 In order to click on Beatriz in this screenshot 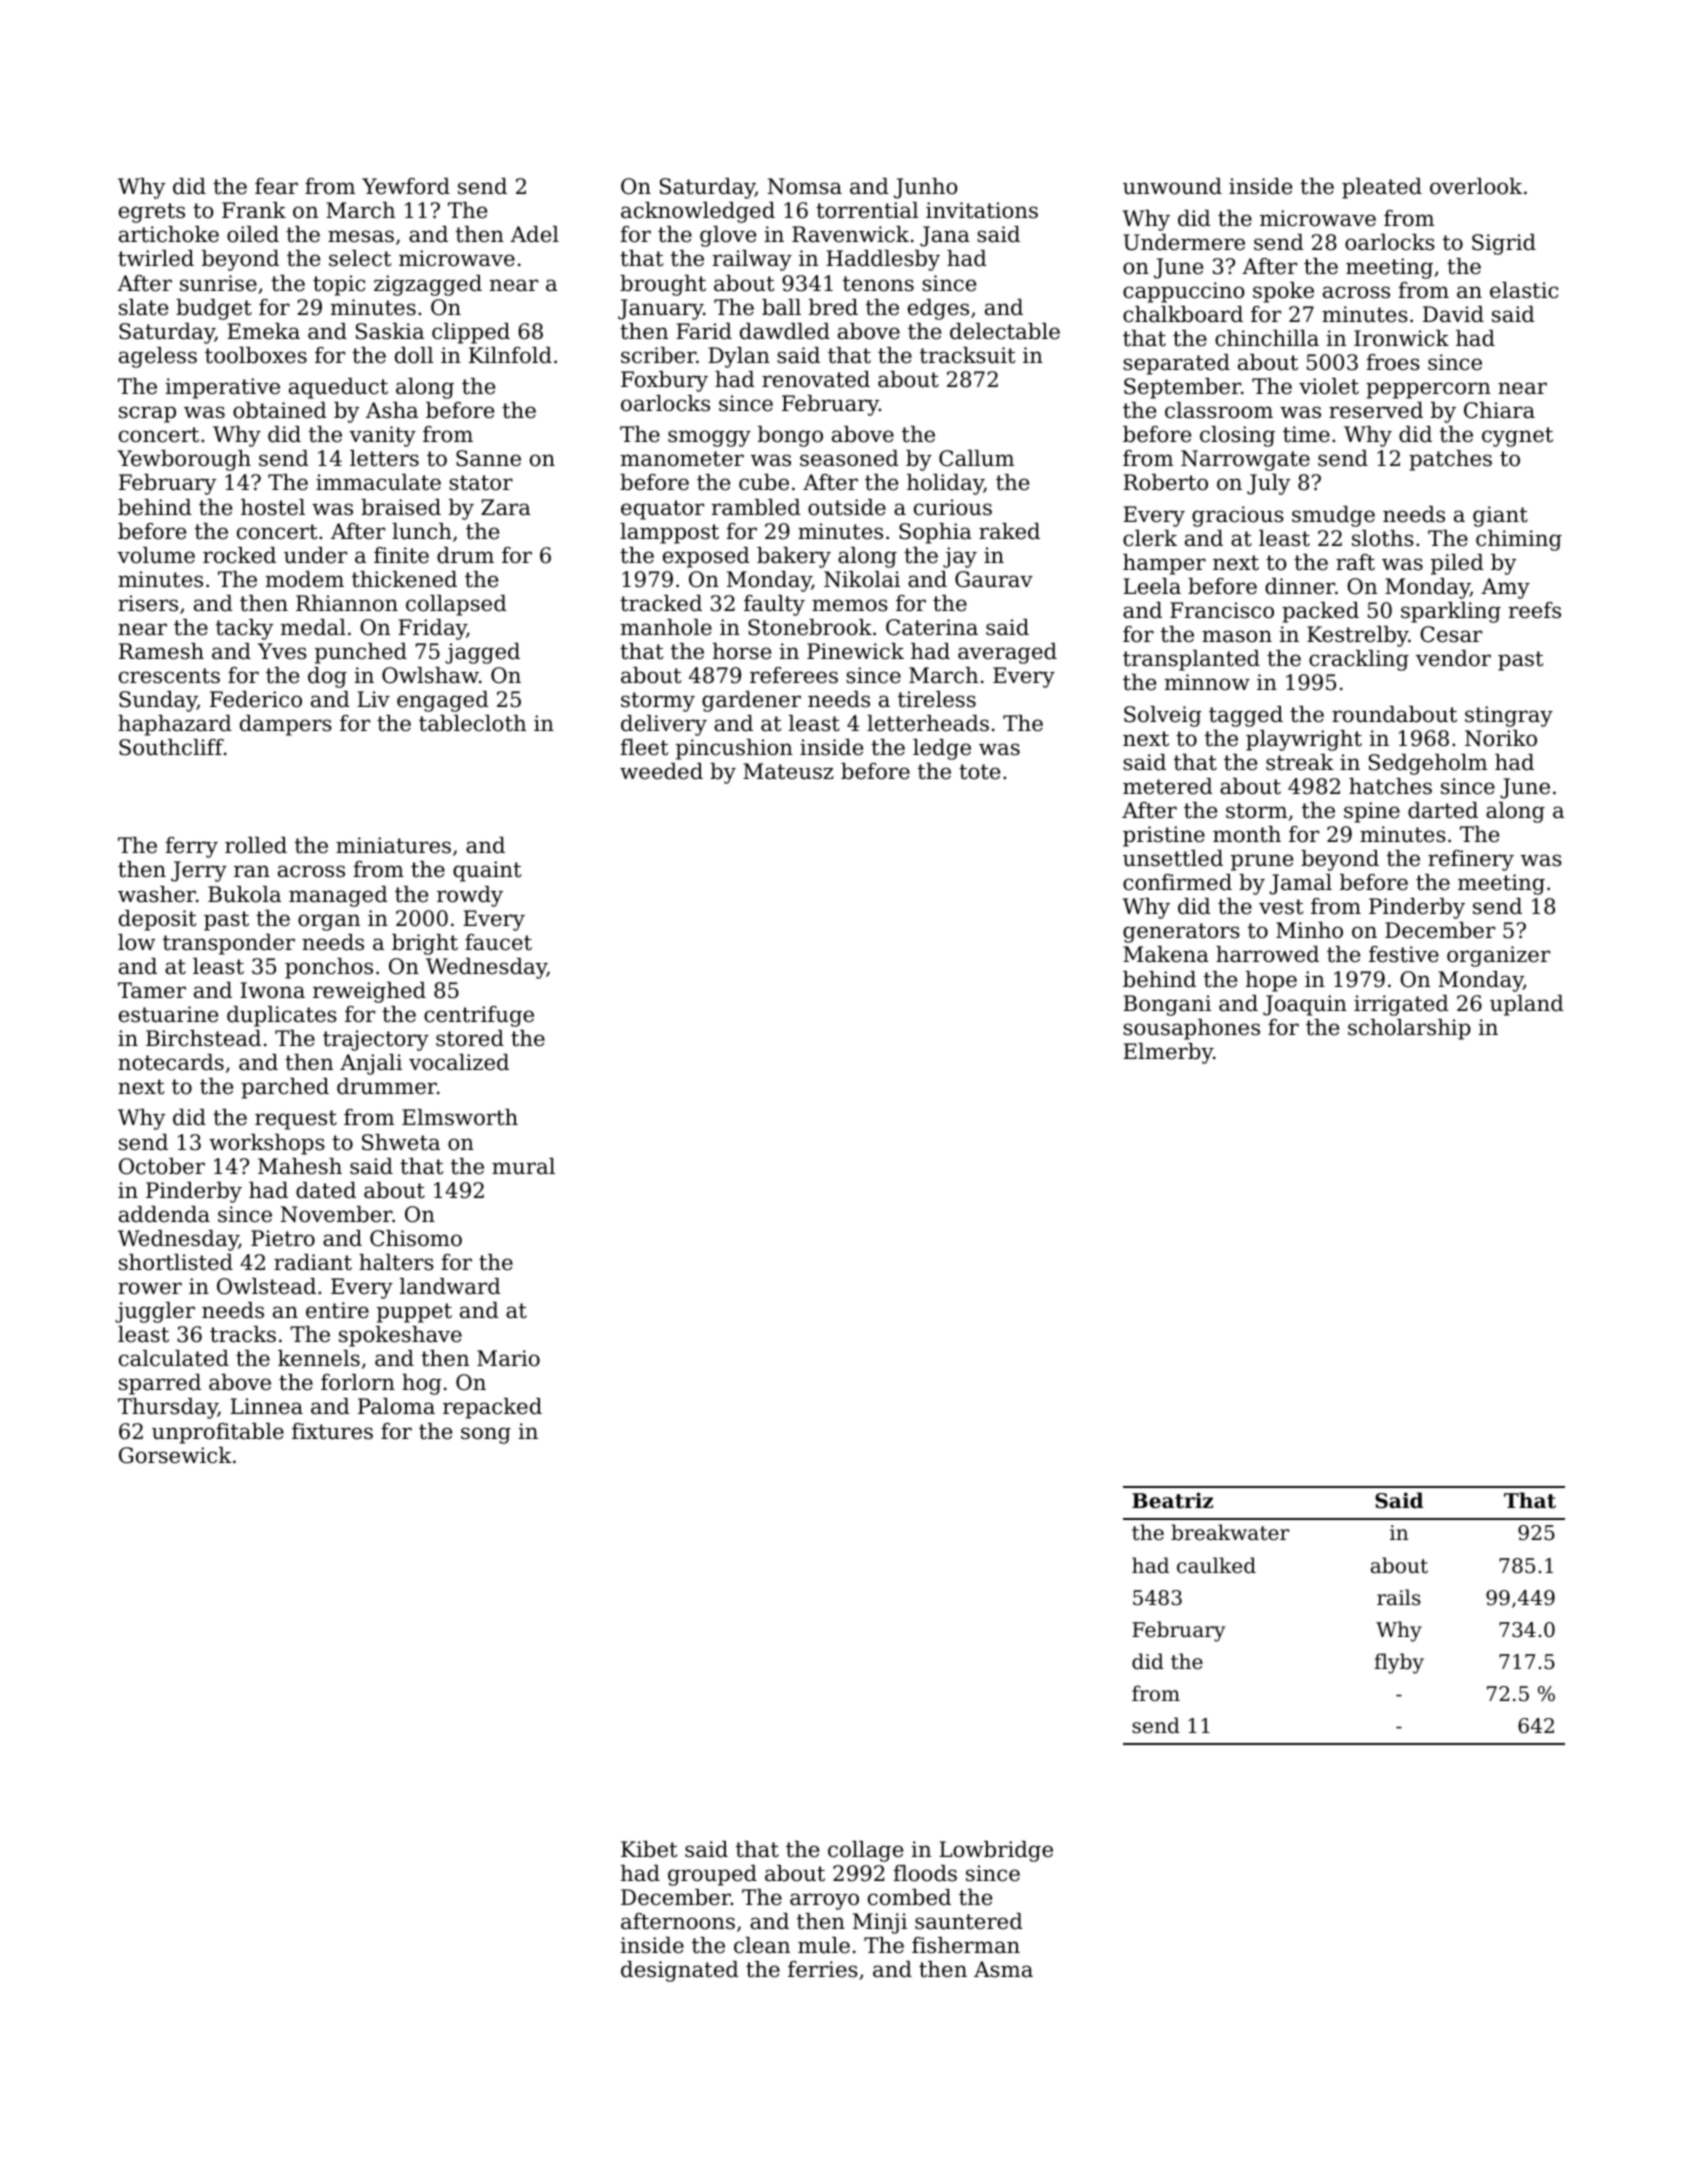, I will do `click(1172, 1500)`.
